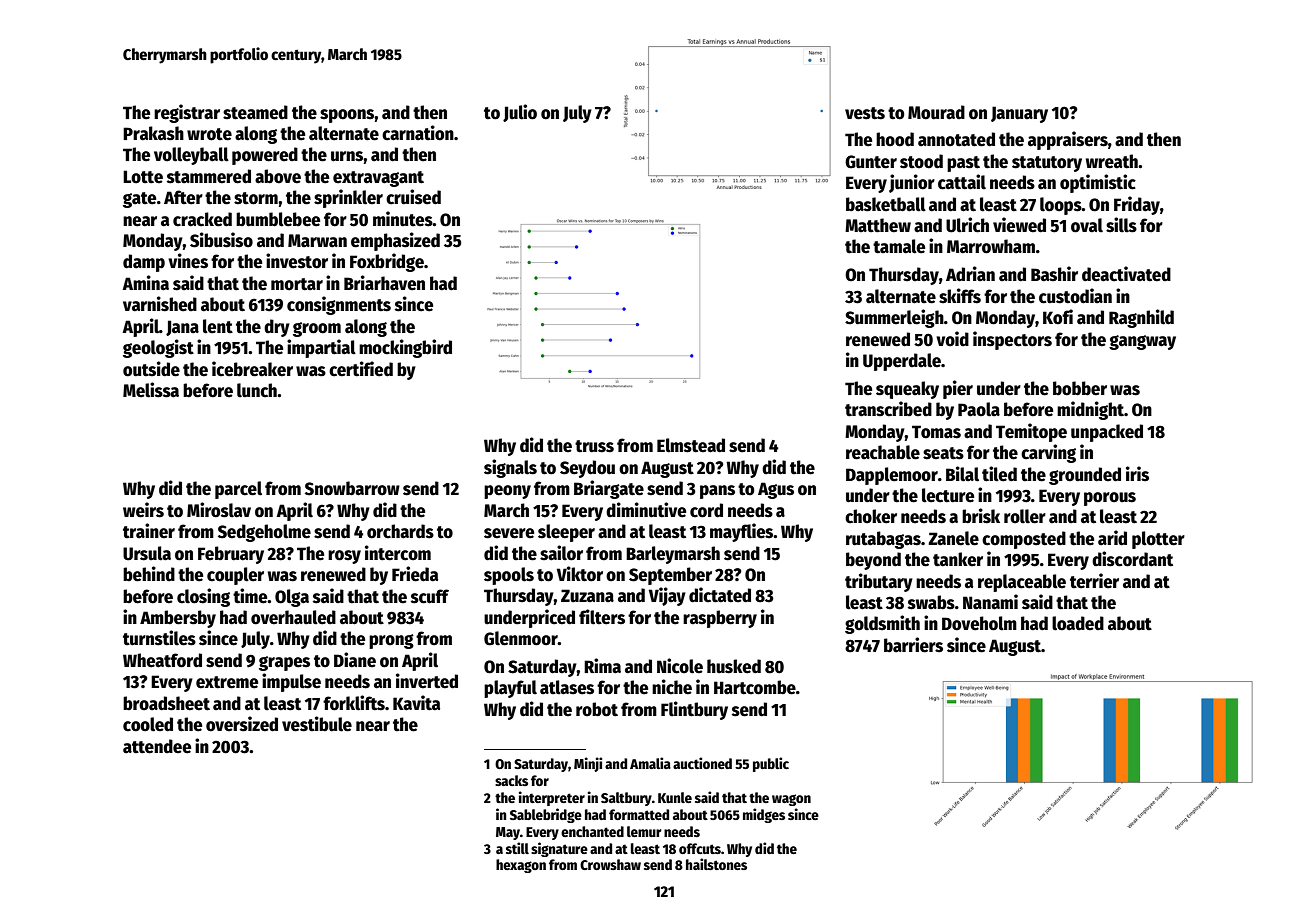 The height and width of the screenshot is (924, 1308). I want to click on scuff, so click(430, 596).
